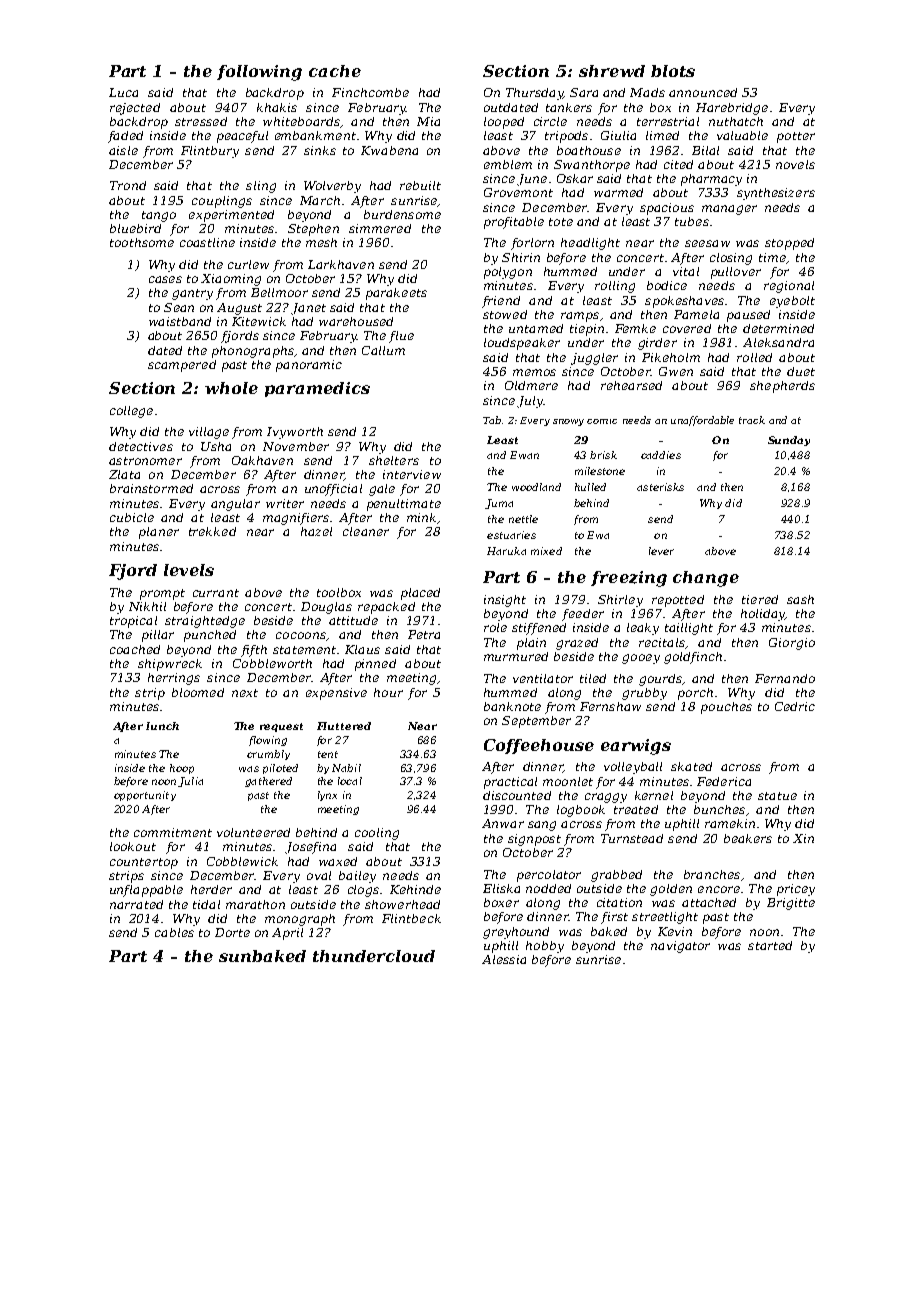 The width and height of the screenshot is (924, 1308). I want to click on asterisks, so click(660, 487).
